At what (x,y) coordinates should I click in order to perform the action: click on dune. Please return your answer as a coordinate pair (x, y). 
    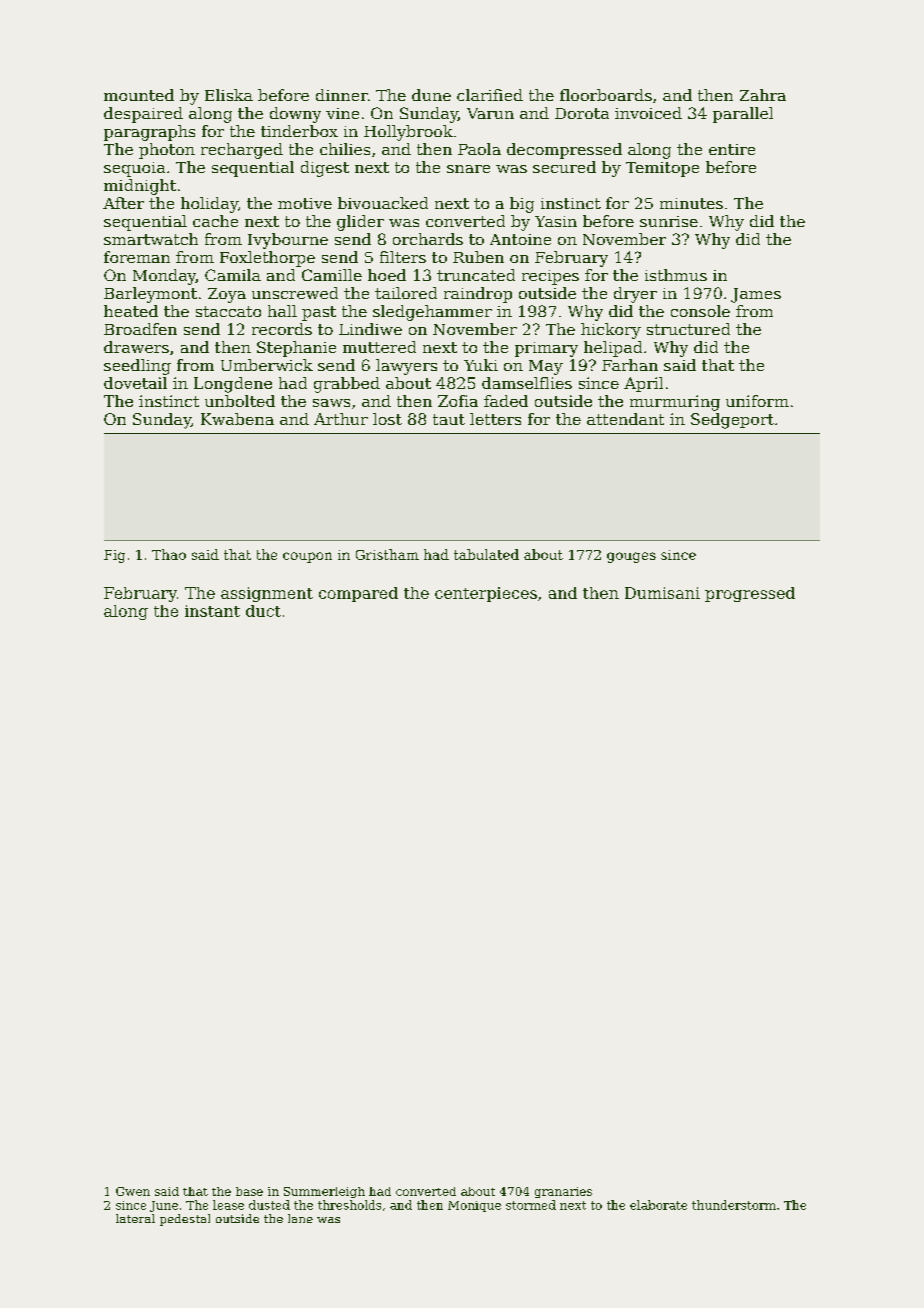
    Looking at the image, I should click on (431, 95).
